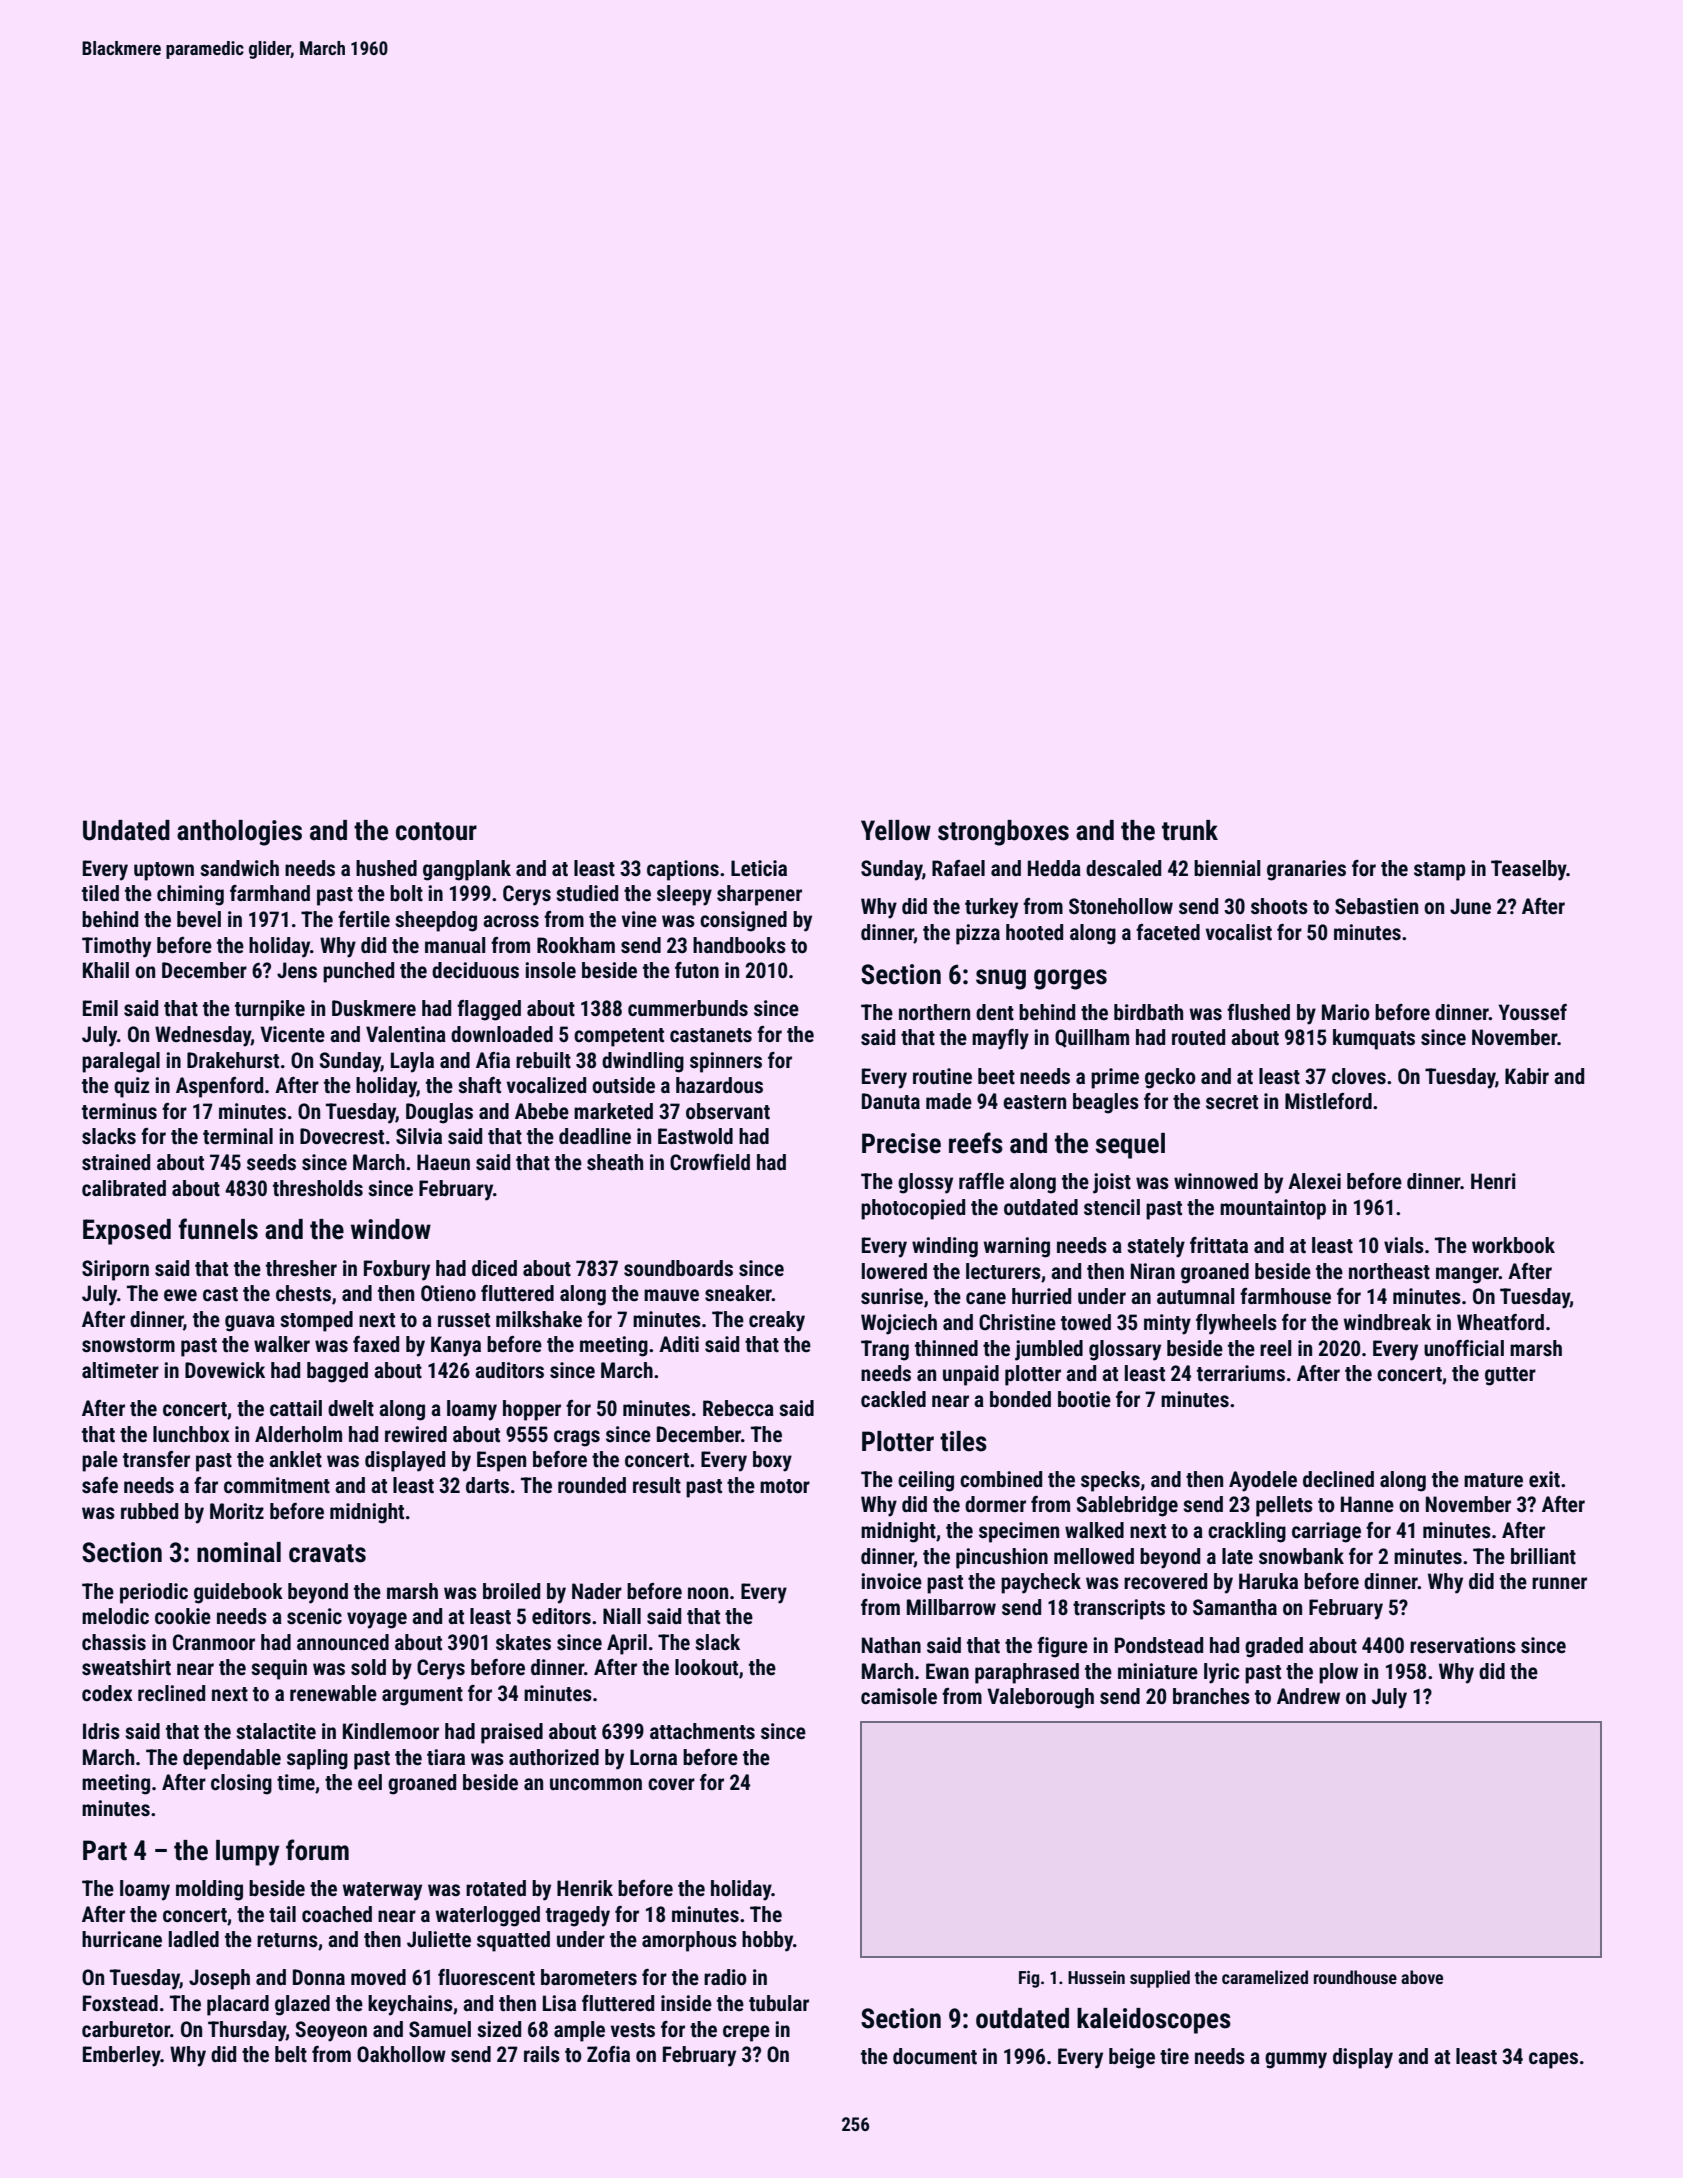 The height and width of the screenshot is (2178, 1683). Describe the element at coordinates (239, 833) in the screenshot. I see `anthologies` at that location.
